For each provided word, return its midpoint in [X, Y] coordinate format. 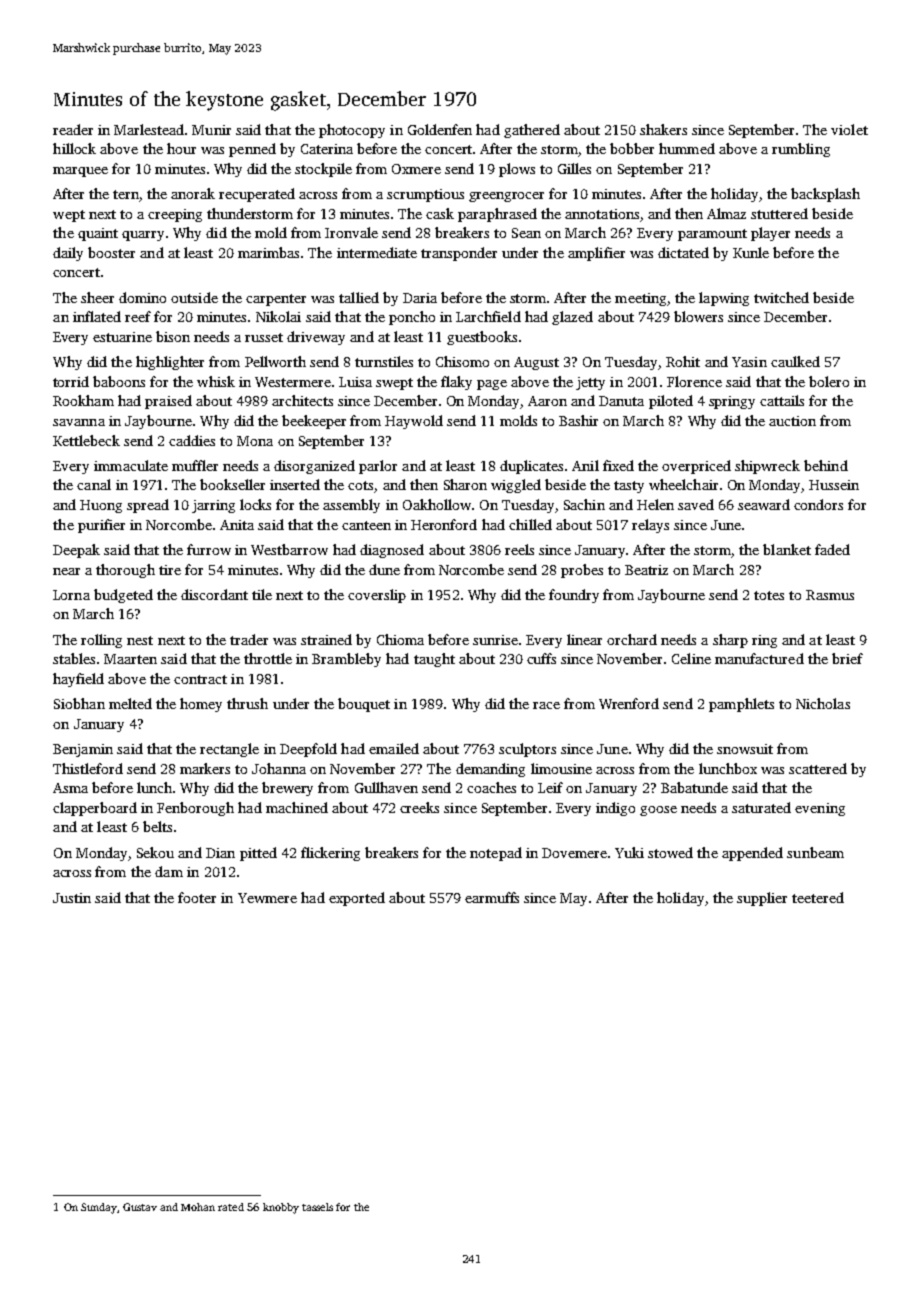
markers [205, 768]
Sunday [99, 1208]
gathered [532, 131]
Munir [211, 130]
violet [849, 129]
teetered [818, 897]
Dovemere [574, 853]
